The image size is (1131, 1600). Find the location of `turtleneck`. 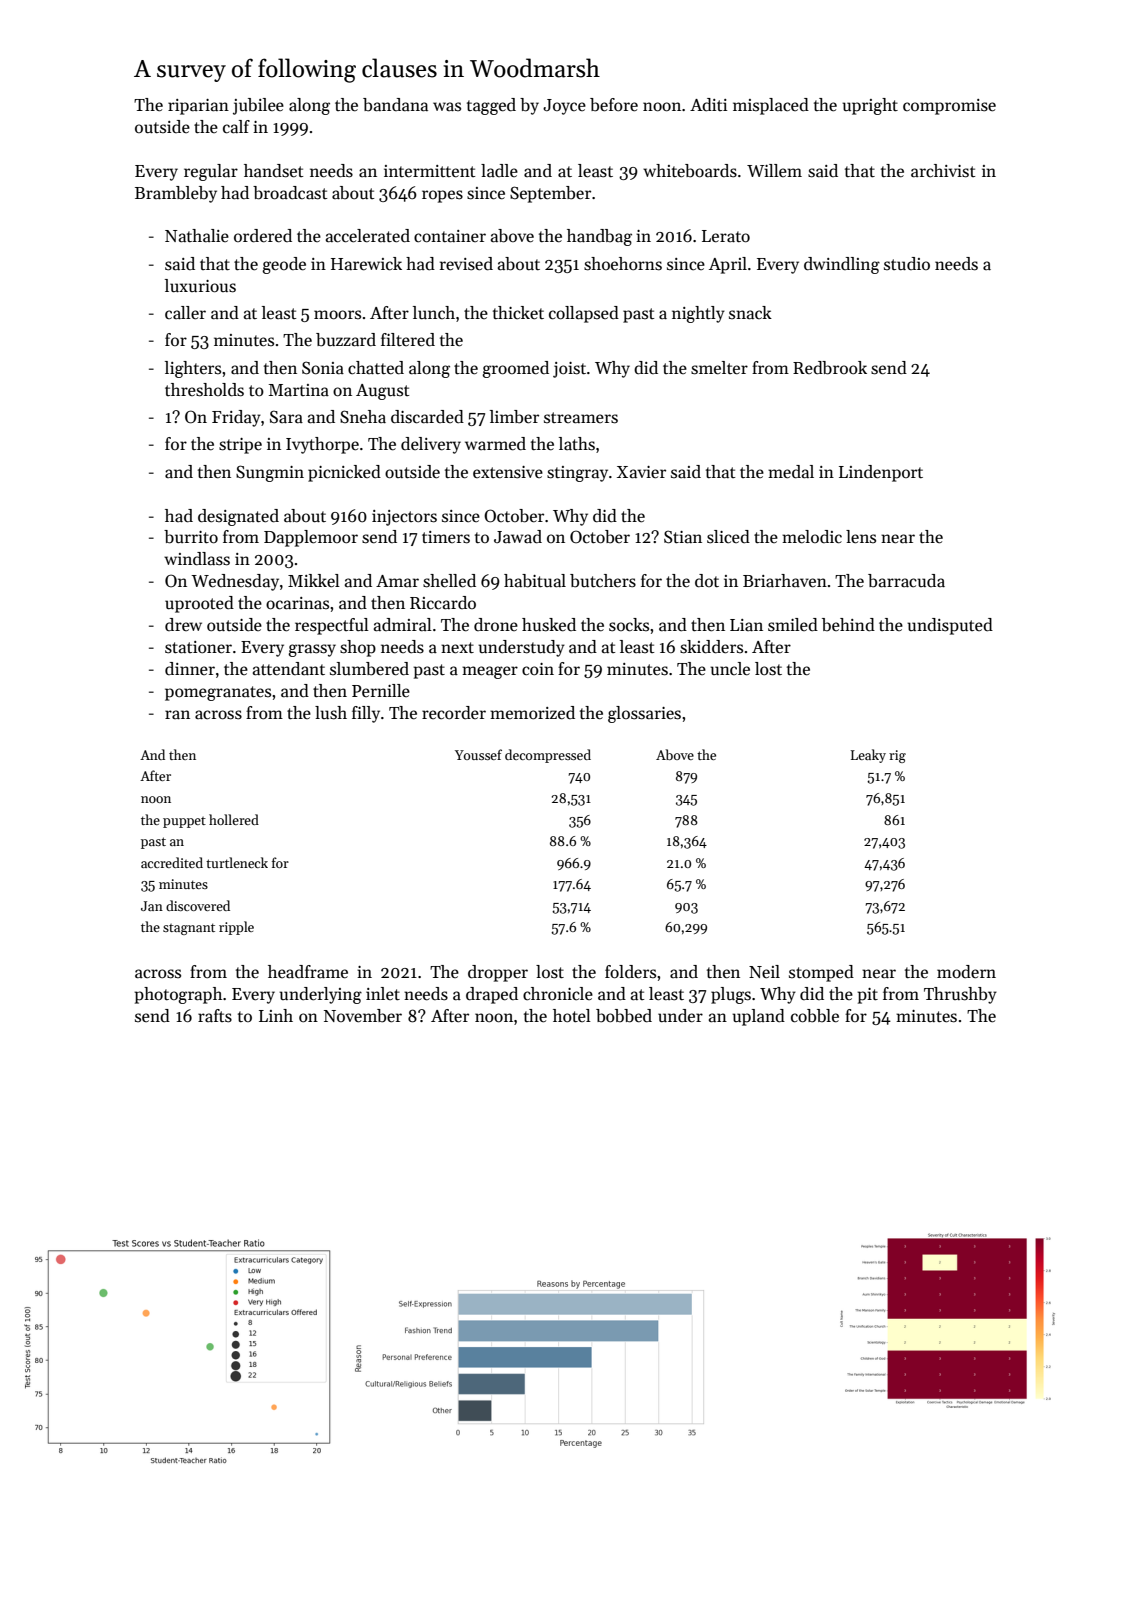

turtleneck is located at coordinates (237, 862).
